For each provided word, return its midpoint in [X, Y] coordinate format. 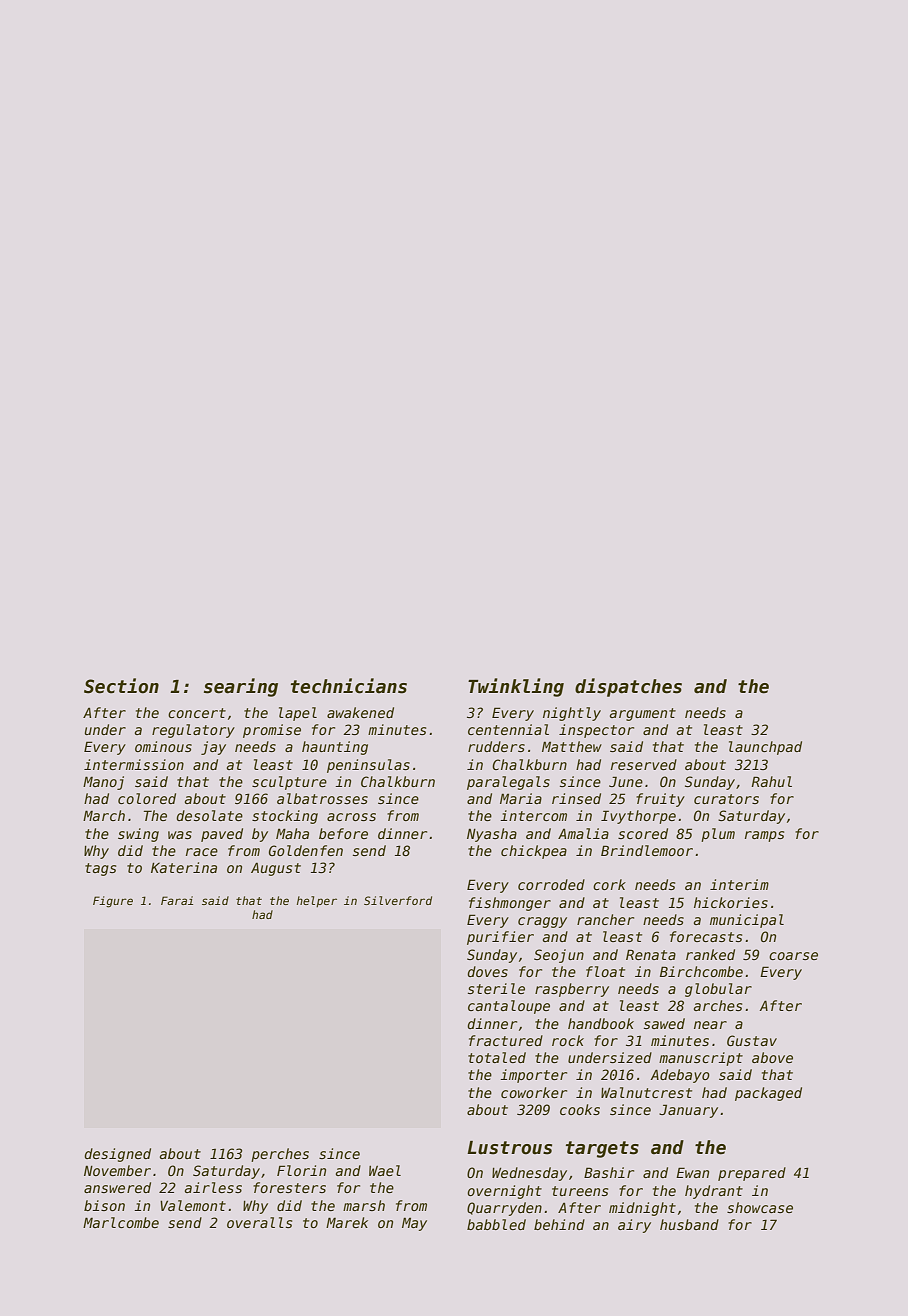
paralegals [508, 783]
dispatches [628, 687]
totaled [497, 1057]
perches [280, 1155]
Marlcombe [121, 1222]
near [710, 1025]
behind [559, 1224]
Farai [177, 900]
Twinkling [516, 687]
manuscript [701, 1059]
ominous [163, 746]
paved [222, 835]
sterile [496, 988]
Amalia [583, 833]
